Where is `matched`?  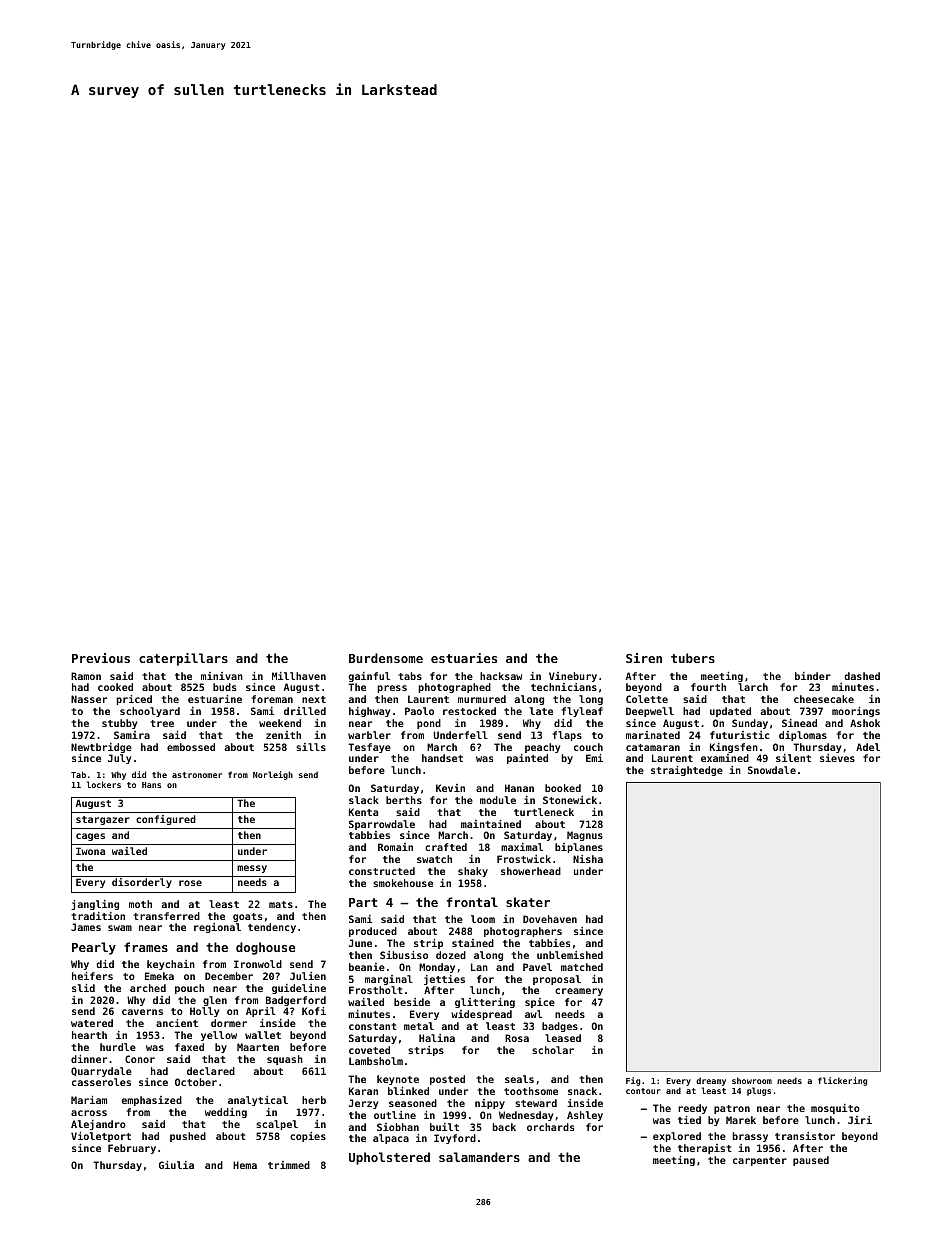
matched is located at coordinates (582, 967).
